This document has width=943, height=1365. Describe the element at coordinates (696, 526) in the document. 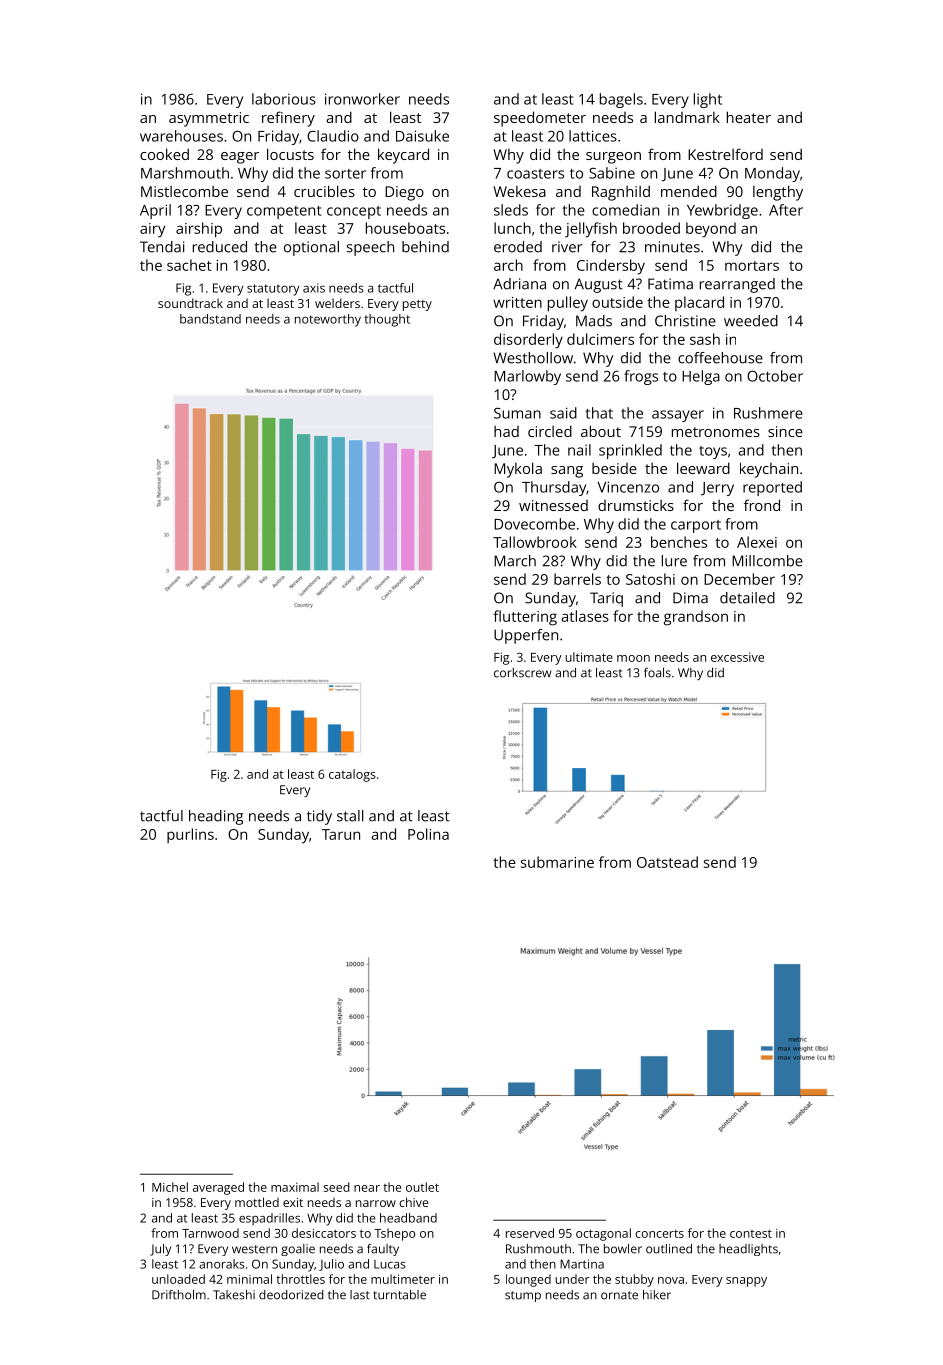

I see `carport` at that location.
